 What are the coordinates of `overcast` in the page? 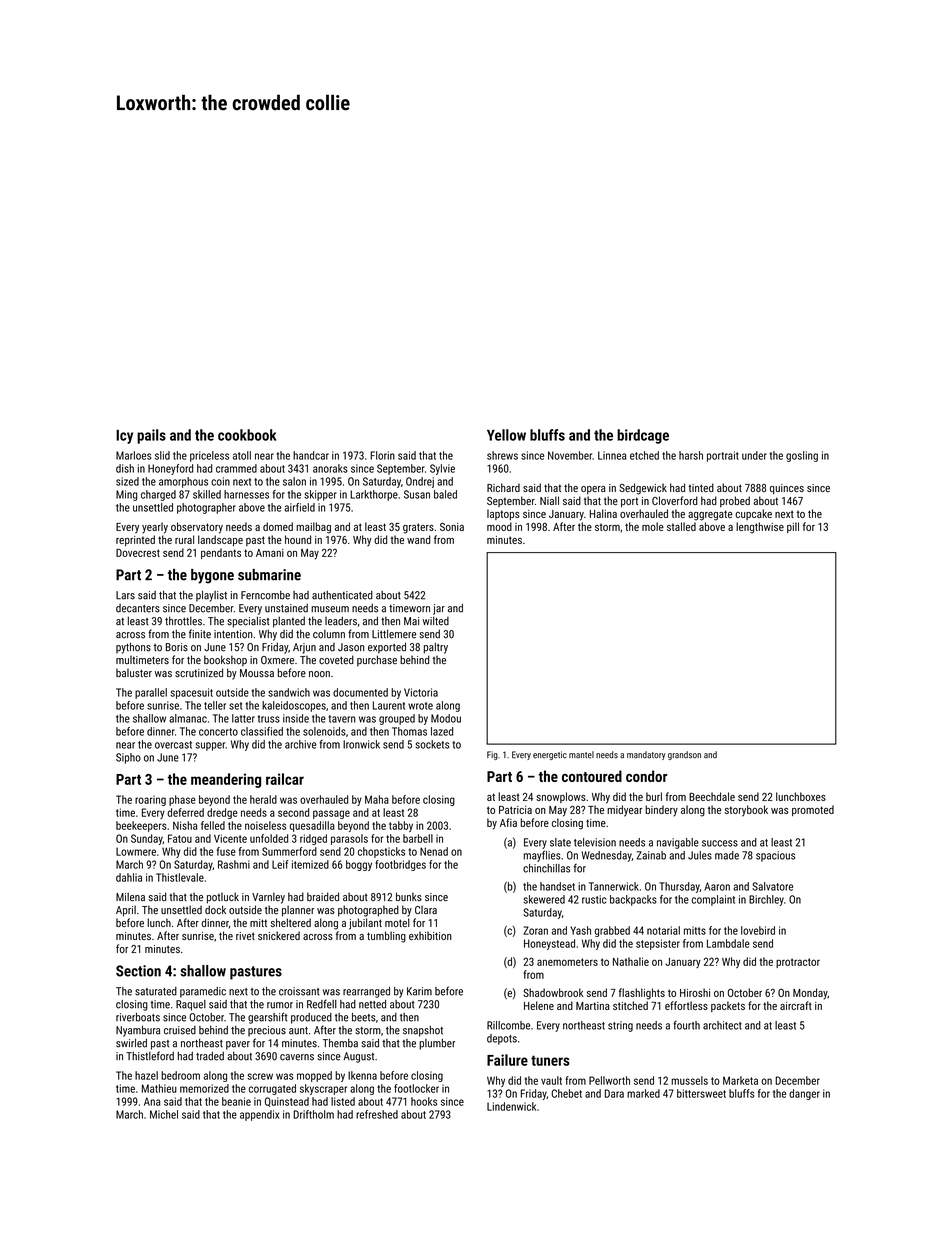 It's located at (173, 745).
